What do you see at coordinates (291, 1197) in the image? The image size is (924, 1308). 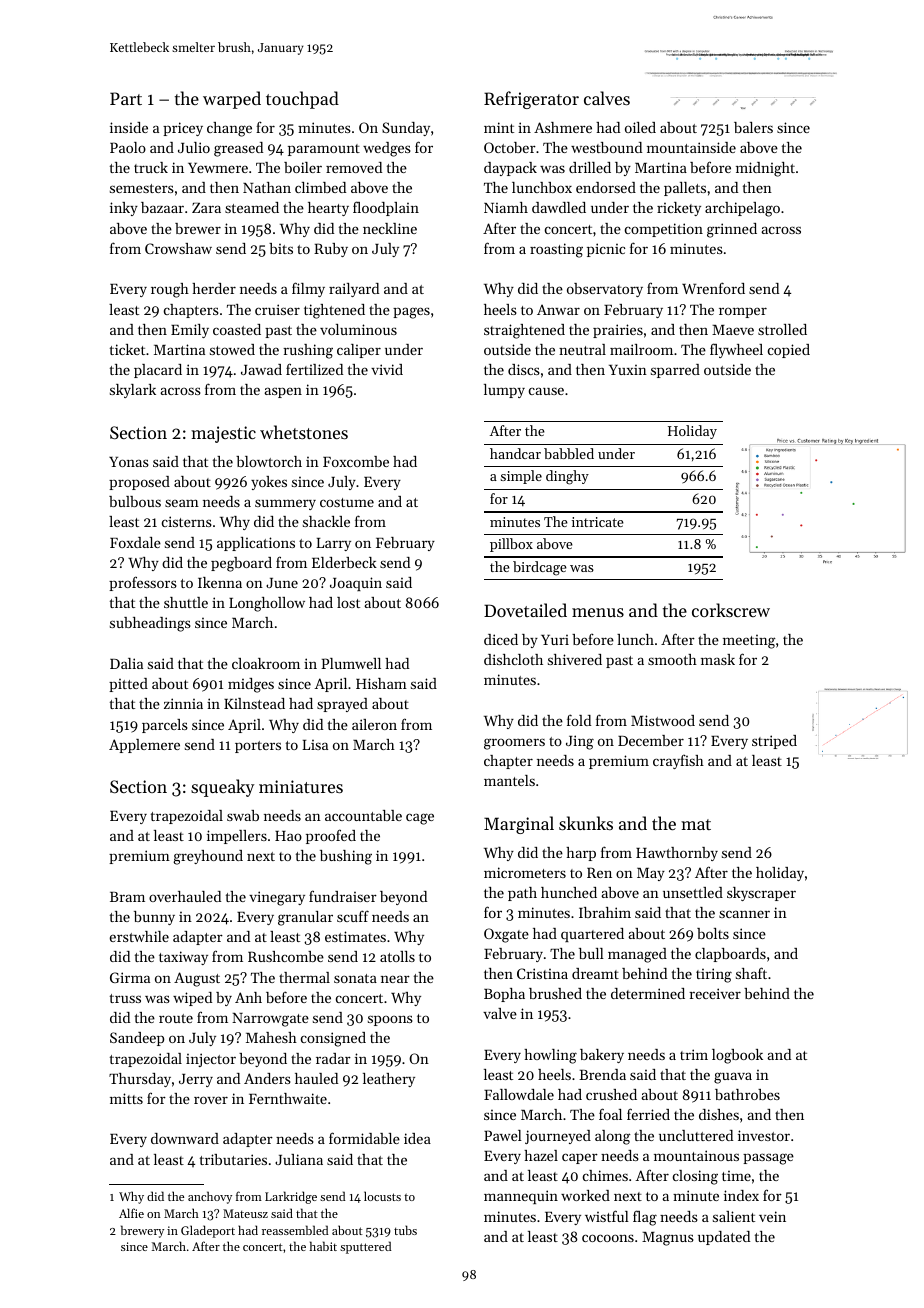 I see `Larkridge` at bounding box center [291, 1197].
